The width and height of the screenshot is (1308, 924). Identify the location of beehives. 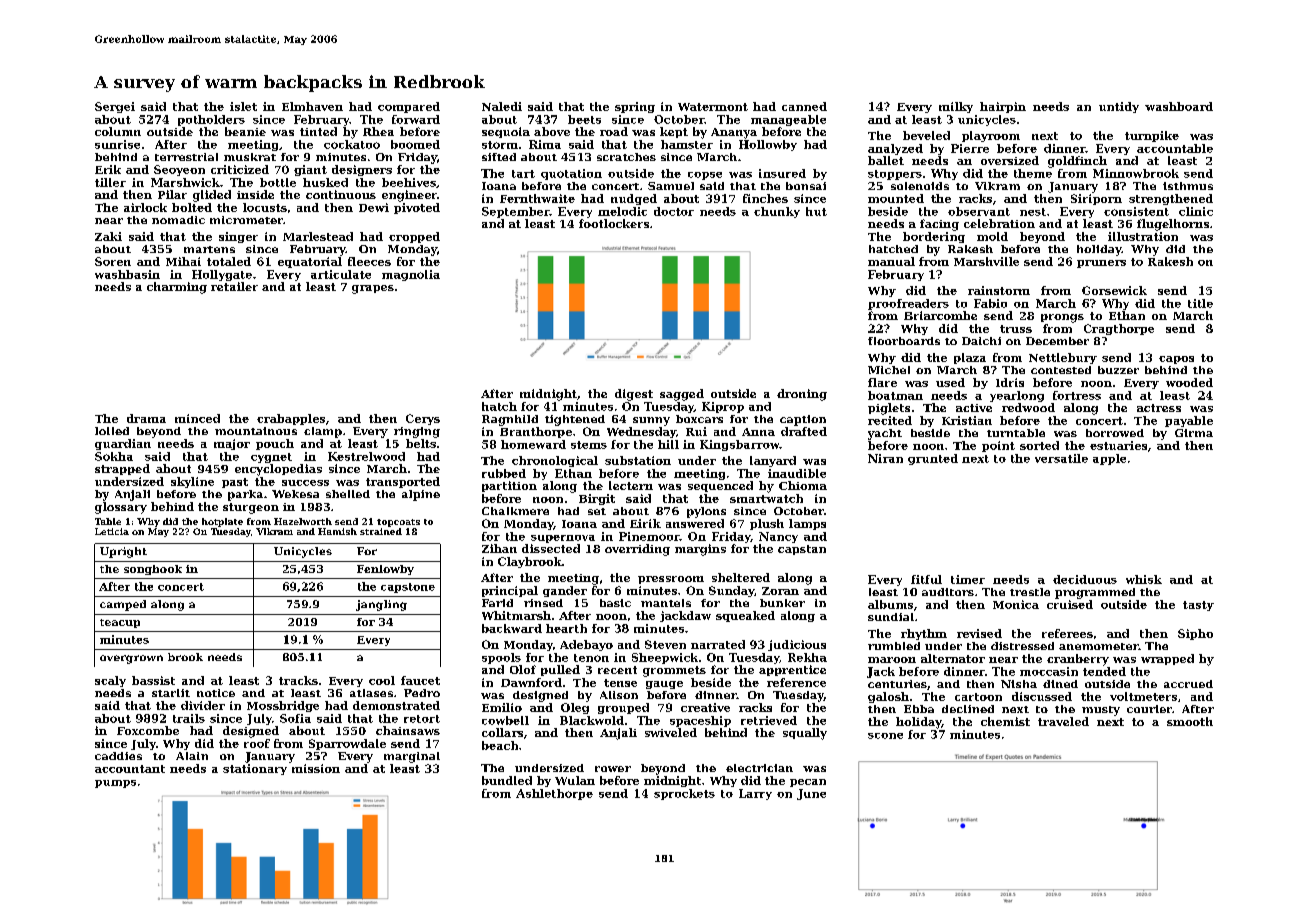
(409, 182).
